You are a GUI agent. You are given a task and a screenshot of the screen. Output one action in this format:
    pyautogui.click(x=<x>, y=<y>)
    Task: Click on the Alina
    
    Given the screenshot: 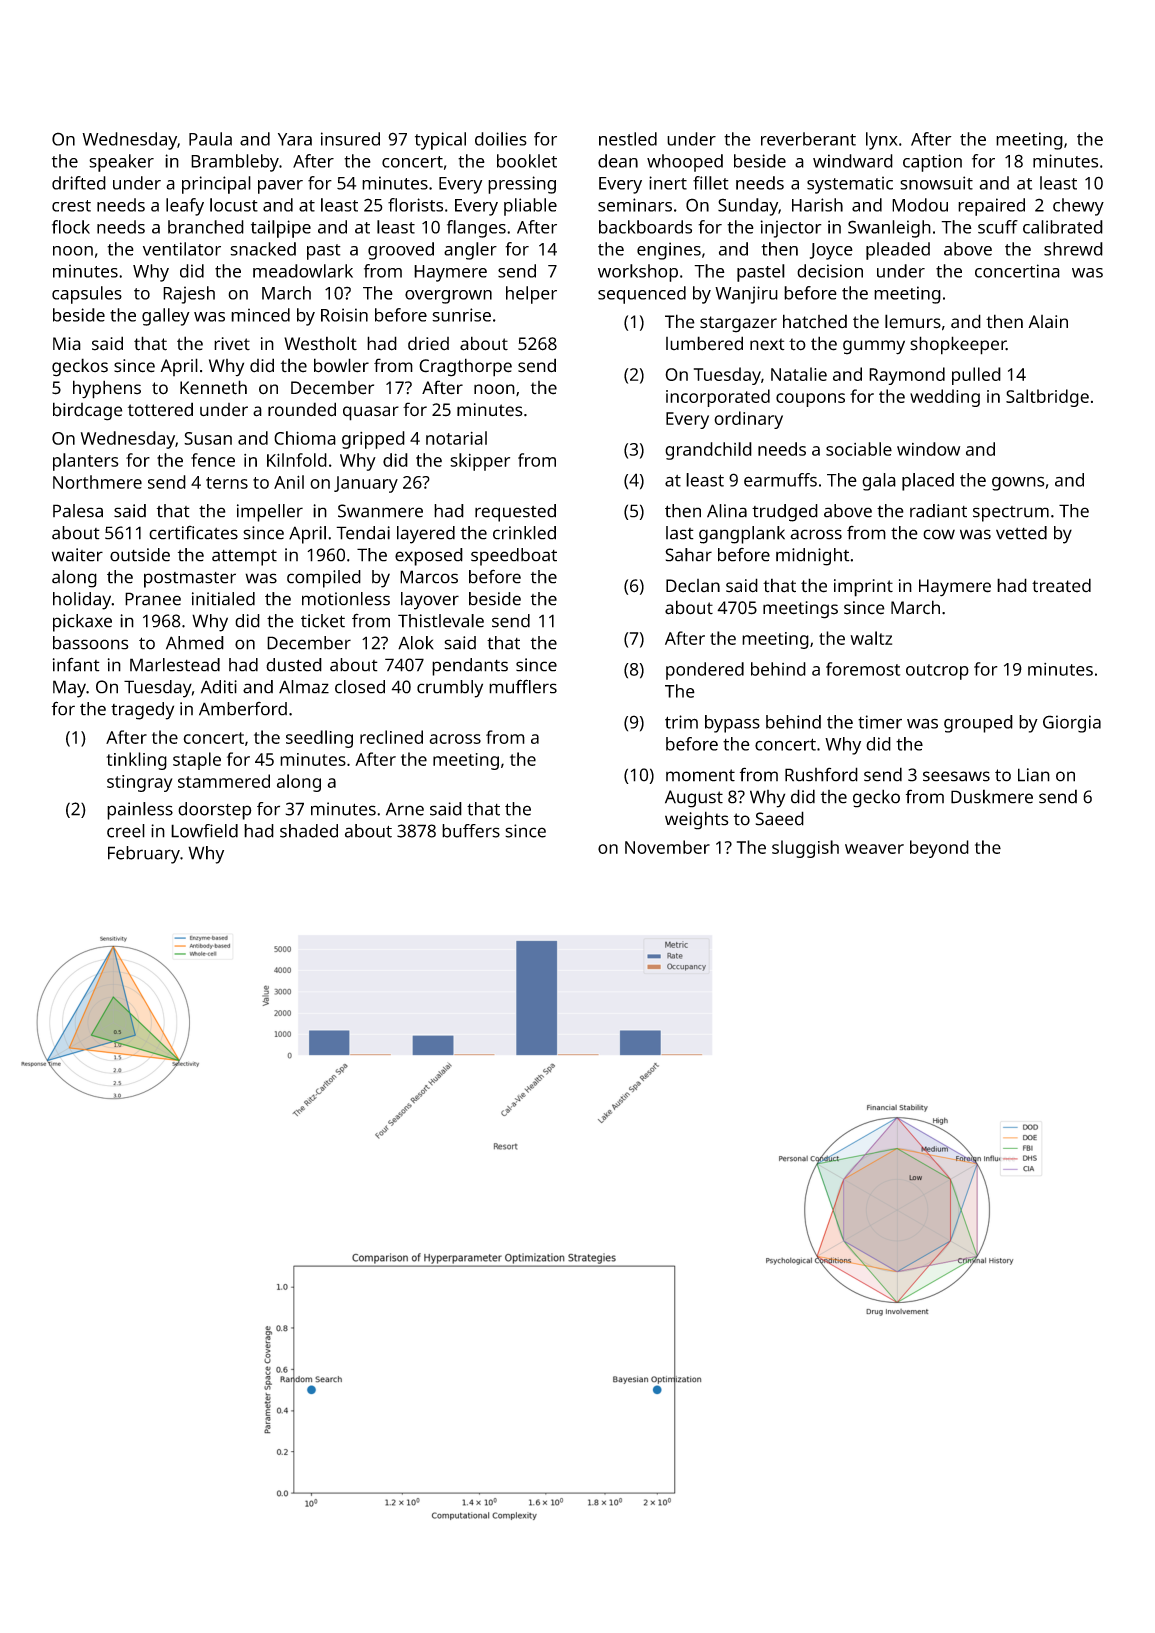 What is the action you would take?
    pyautogui.click(x=727, y=511)
